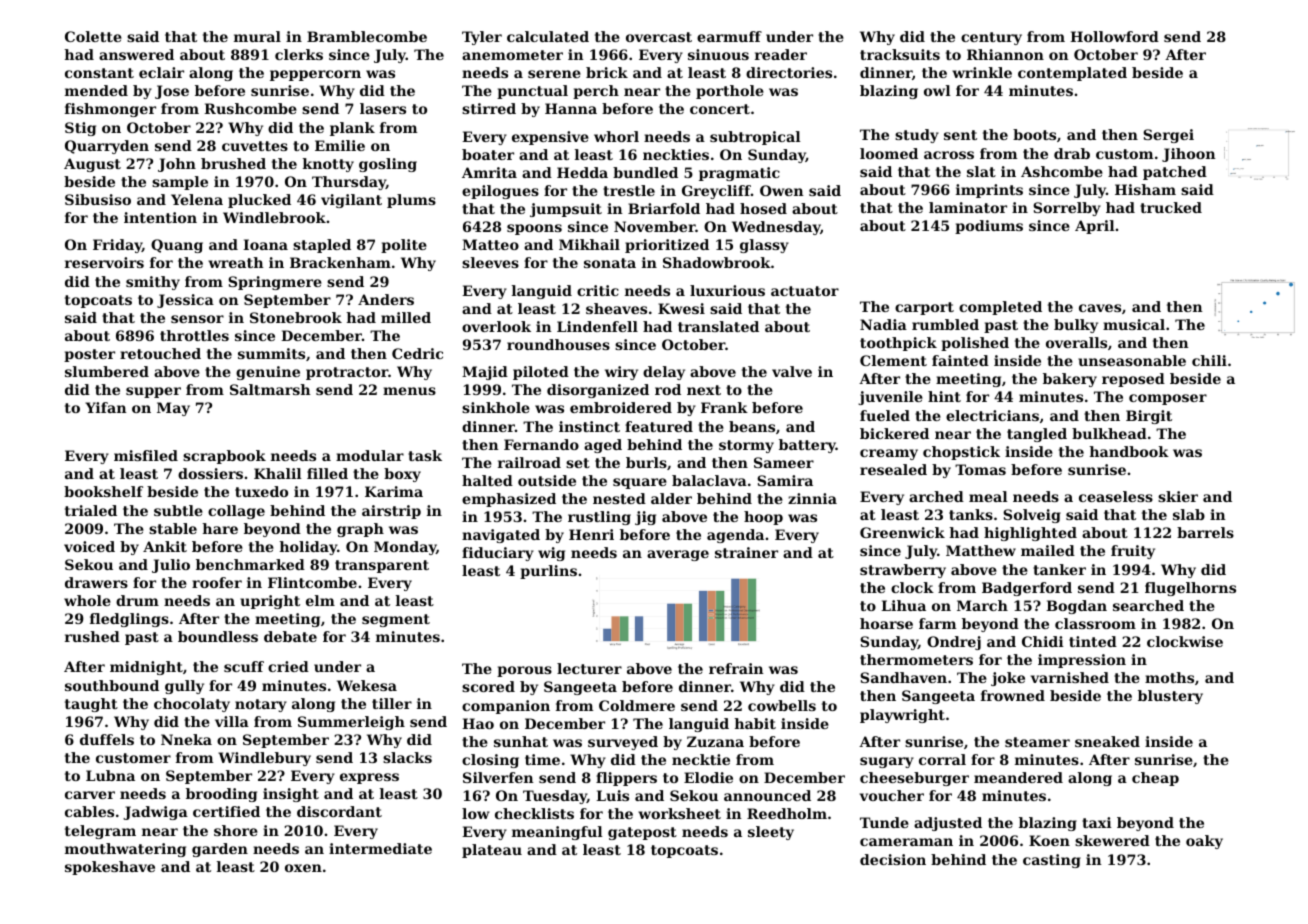 This page has width=1308, height=924. What do you see at coordinates (180, 183) in the page?
I see `sample` at bounding box center [180, 183].
